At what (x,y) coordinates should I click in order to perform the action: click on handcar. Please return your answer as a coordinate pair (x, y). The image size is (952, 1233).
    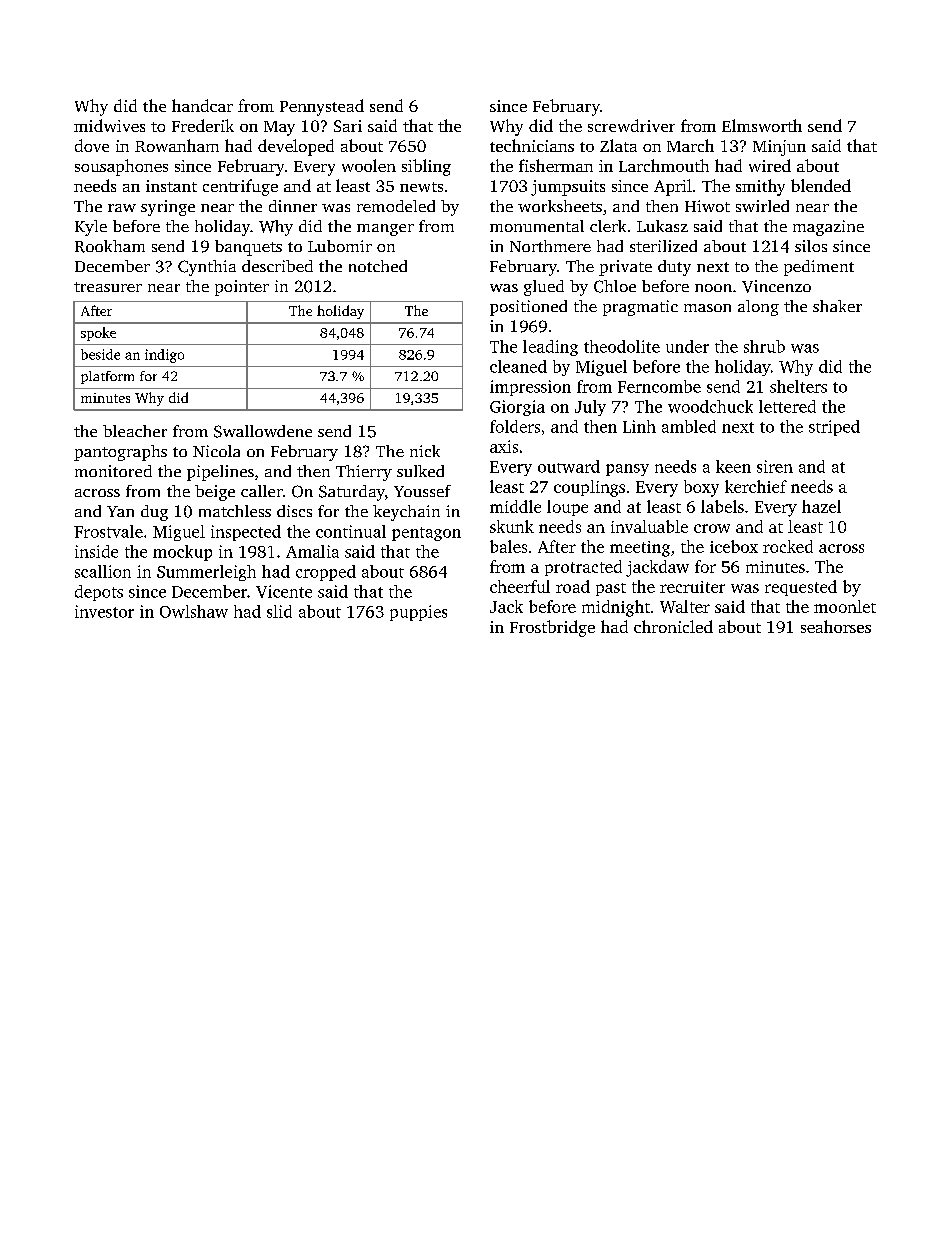
    Looking at the image, I should click on (202, 105).
